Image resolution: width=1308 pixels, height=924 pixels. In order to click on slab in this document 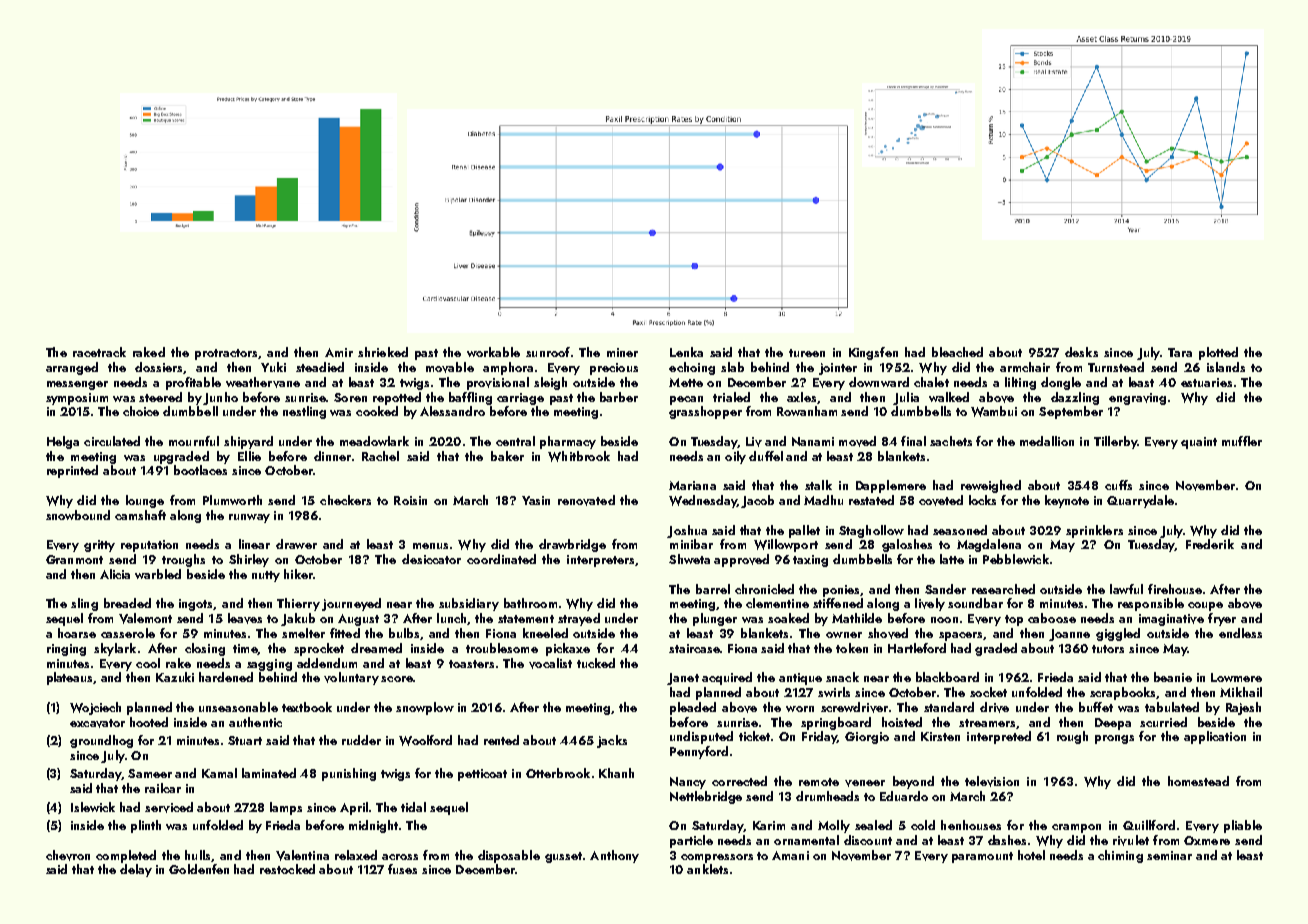, I will do `click(732, 367)`.
